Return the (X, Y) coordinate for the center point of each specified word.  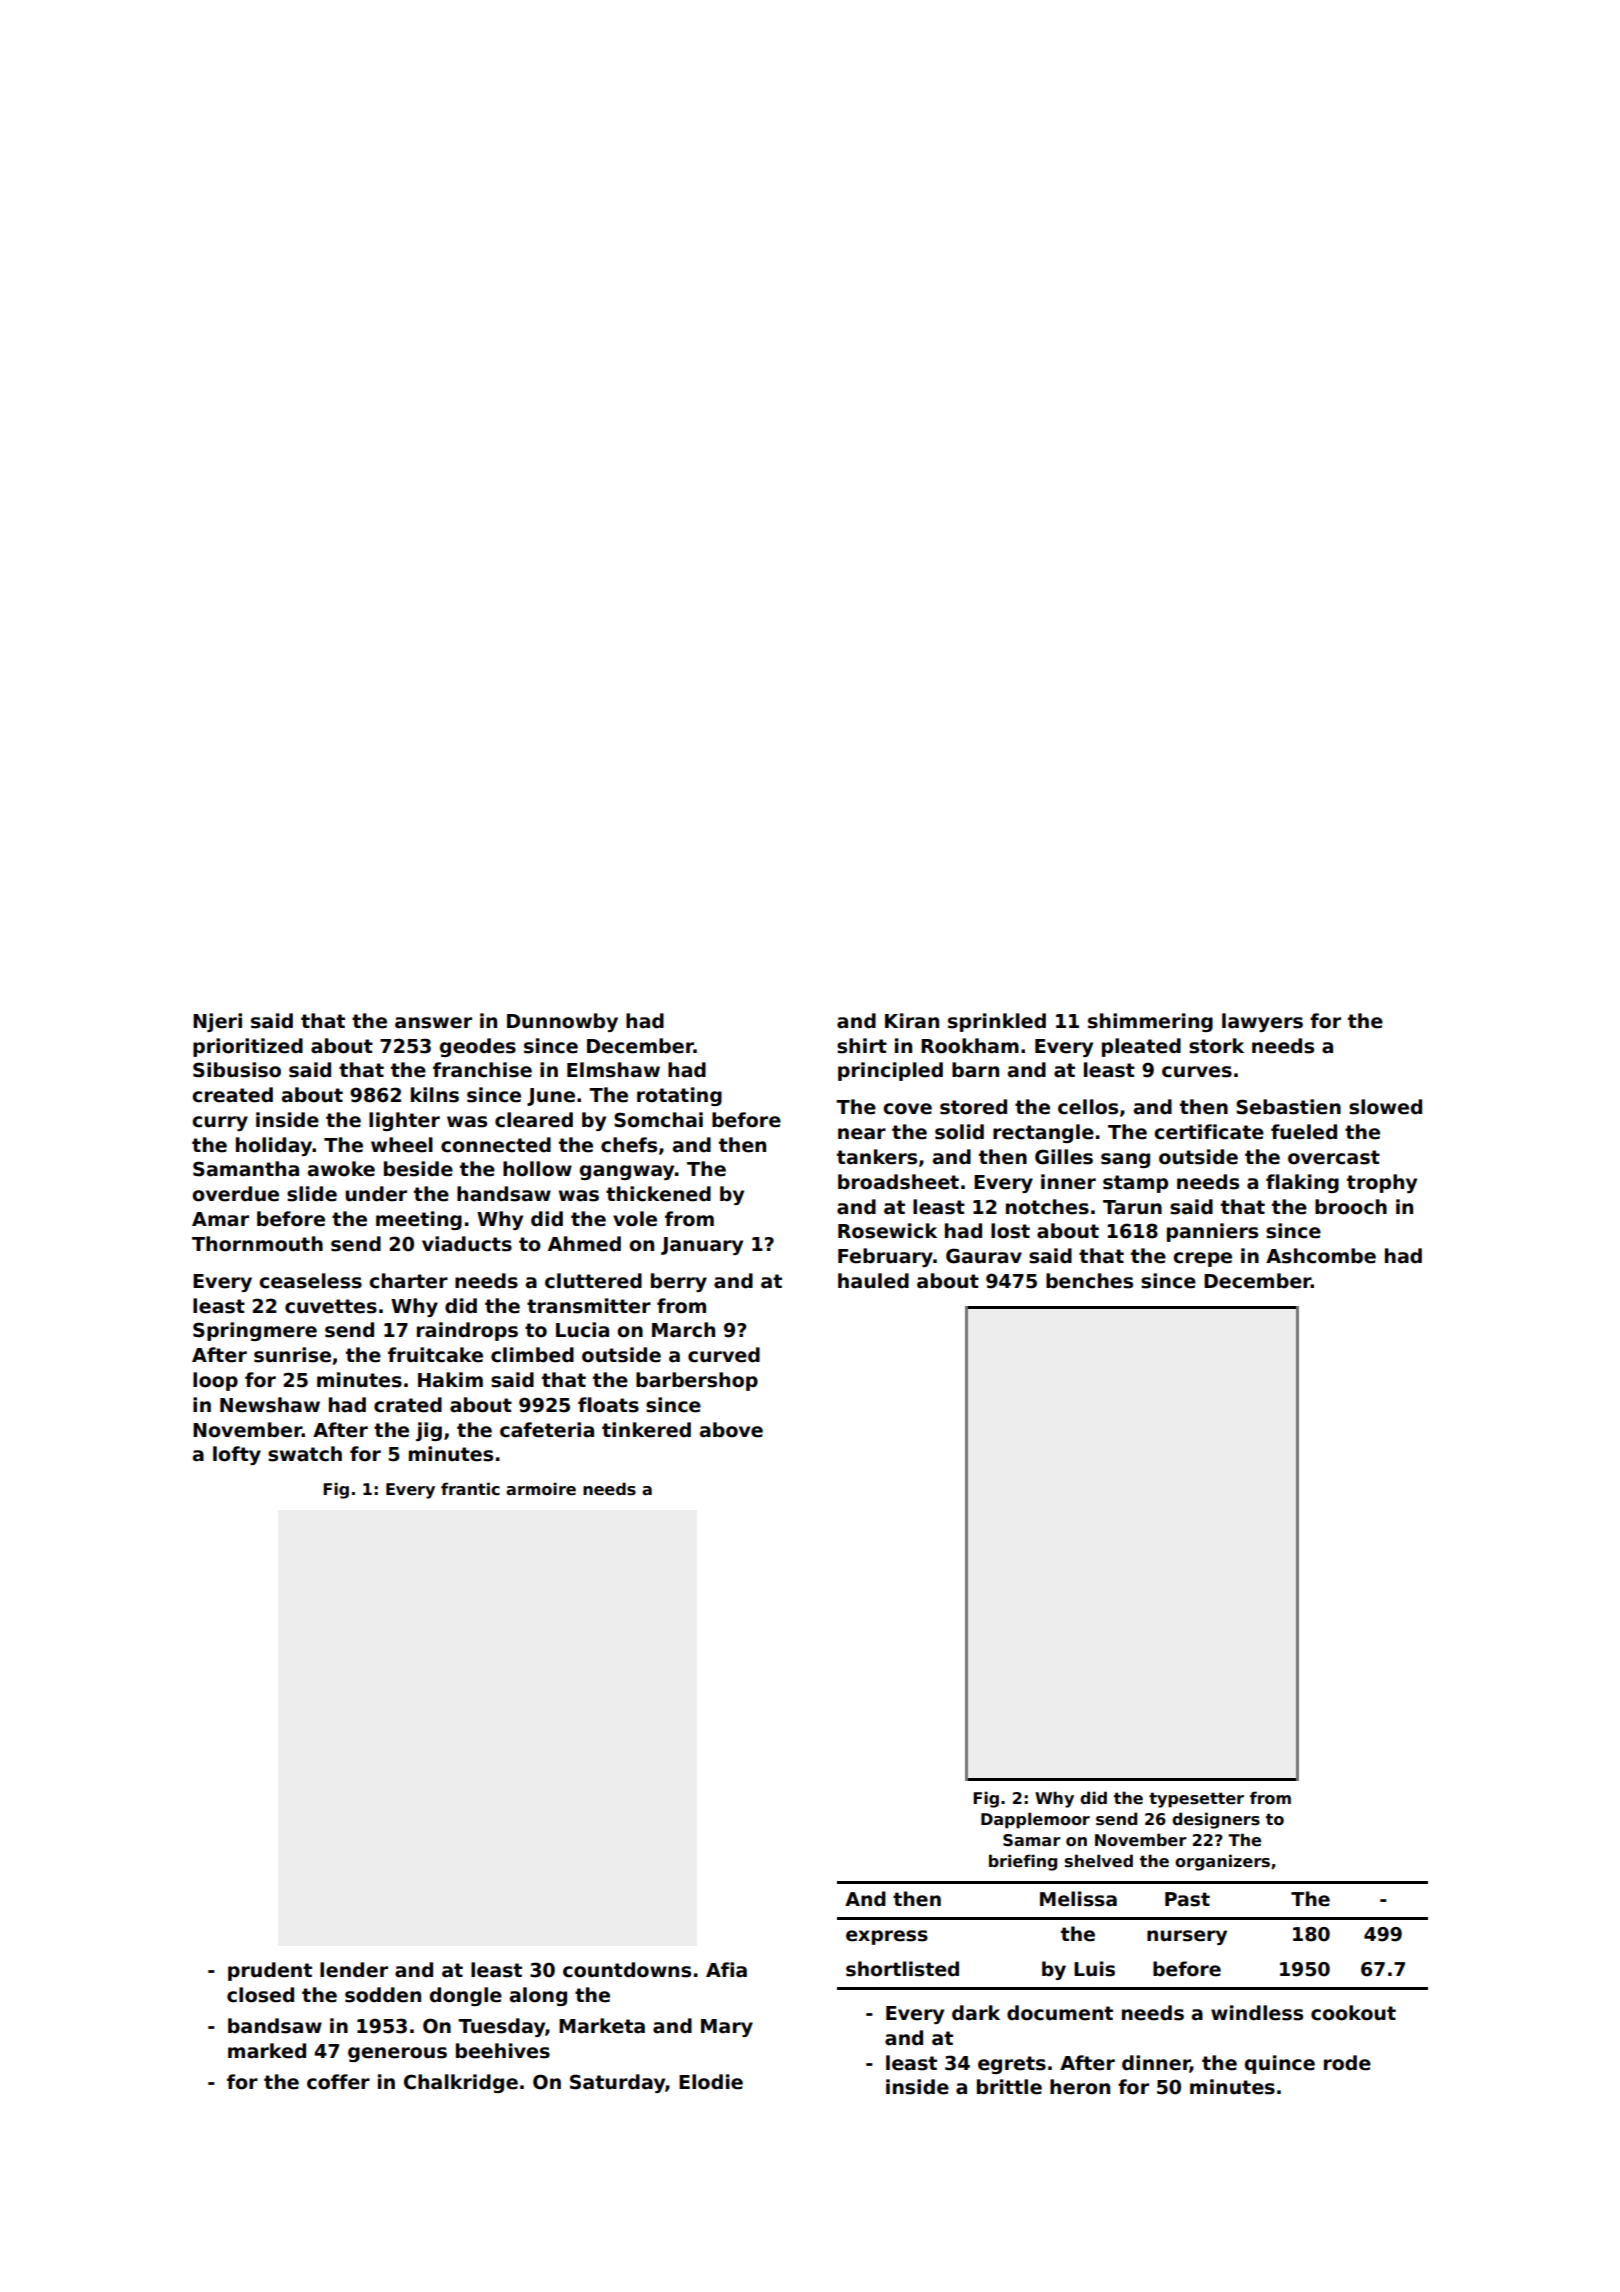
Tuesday (501, 2027)
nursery (1187, 1937)
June (551, 1097)
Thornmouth (257, 1244)
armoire (541, 1489)
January (702, 1246)
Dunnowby (562, 1022)
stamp (1135, 1184)
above (731, 1430)
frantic (470, 1489)
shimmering (1150, 1022)
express (887, 1937)
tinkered (646, 1430)
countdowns (627, 1970)
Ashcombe (1321, 1256)
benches (1089, 1281)
